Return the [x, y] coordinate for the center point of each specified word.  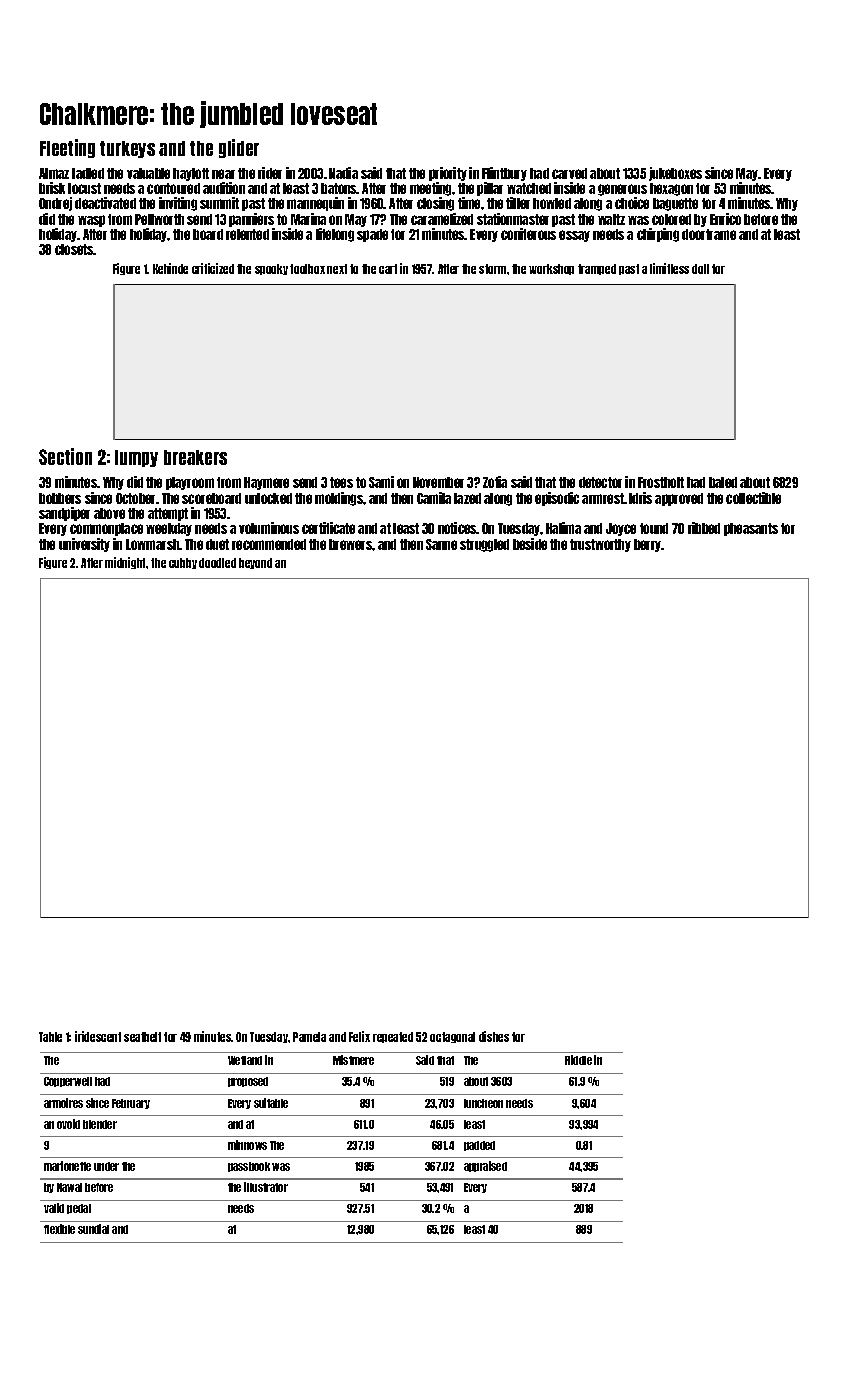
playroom [190, 483]
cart [388, 269]
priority [448, 174]
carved [569, 173]
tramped [597, 269]
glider [239, 148]
